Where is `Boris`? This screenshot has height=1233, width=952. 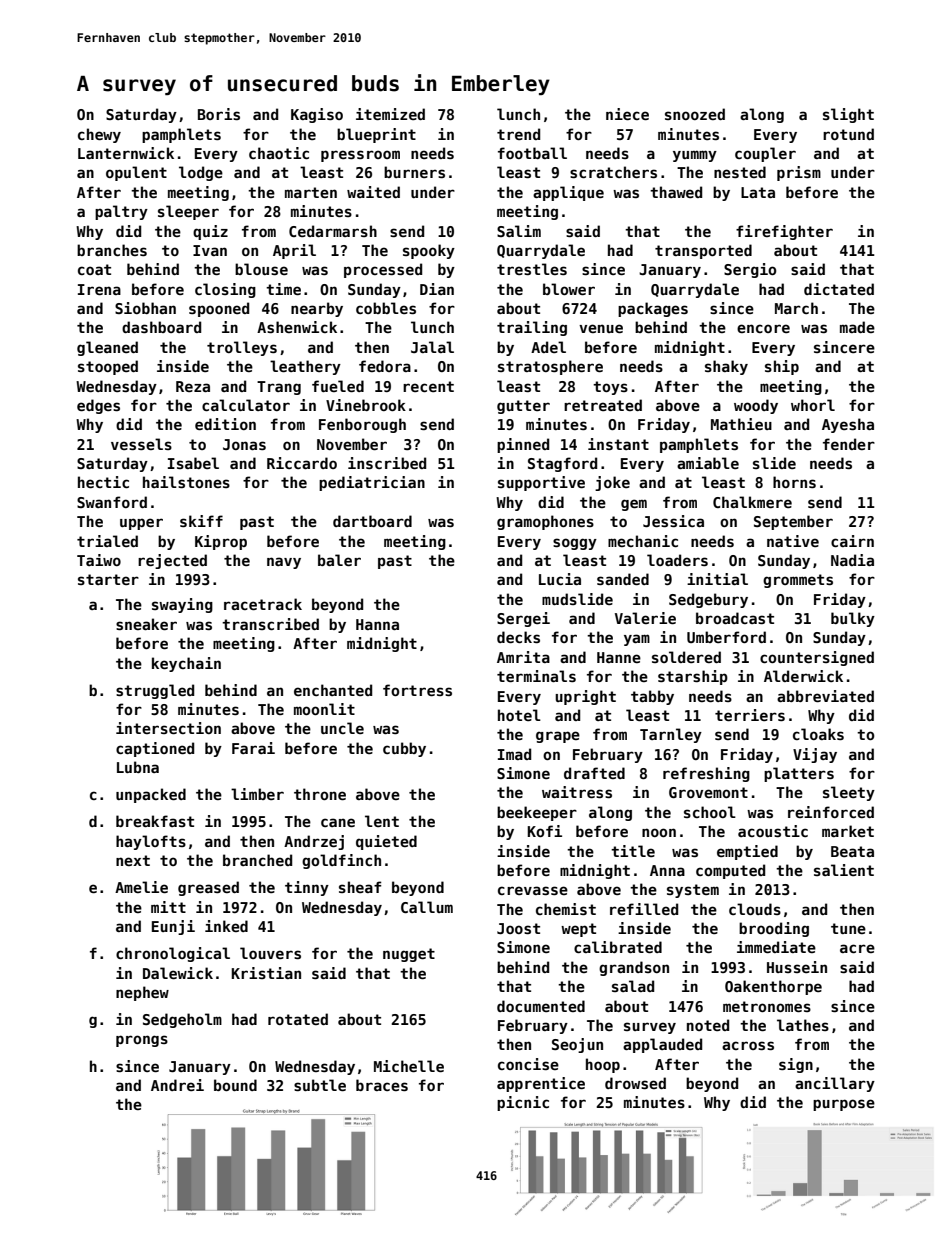 Boris is located at coordinates (219, 114).
